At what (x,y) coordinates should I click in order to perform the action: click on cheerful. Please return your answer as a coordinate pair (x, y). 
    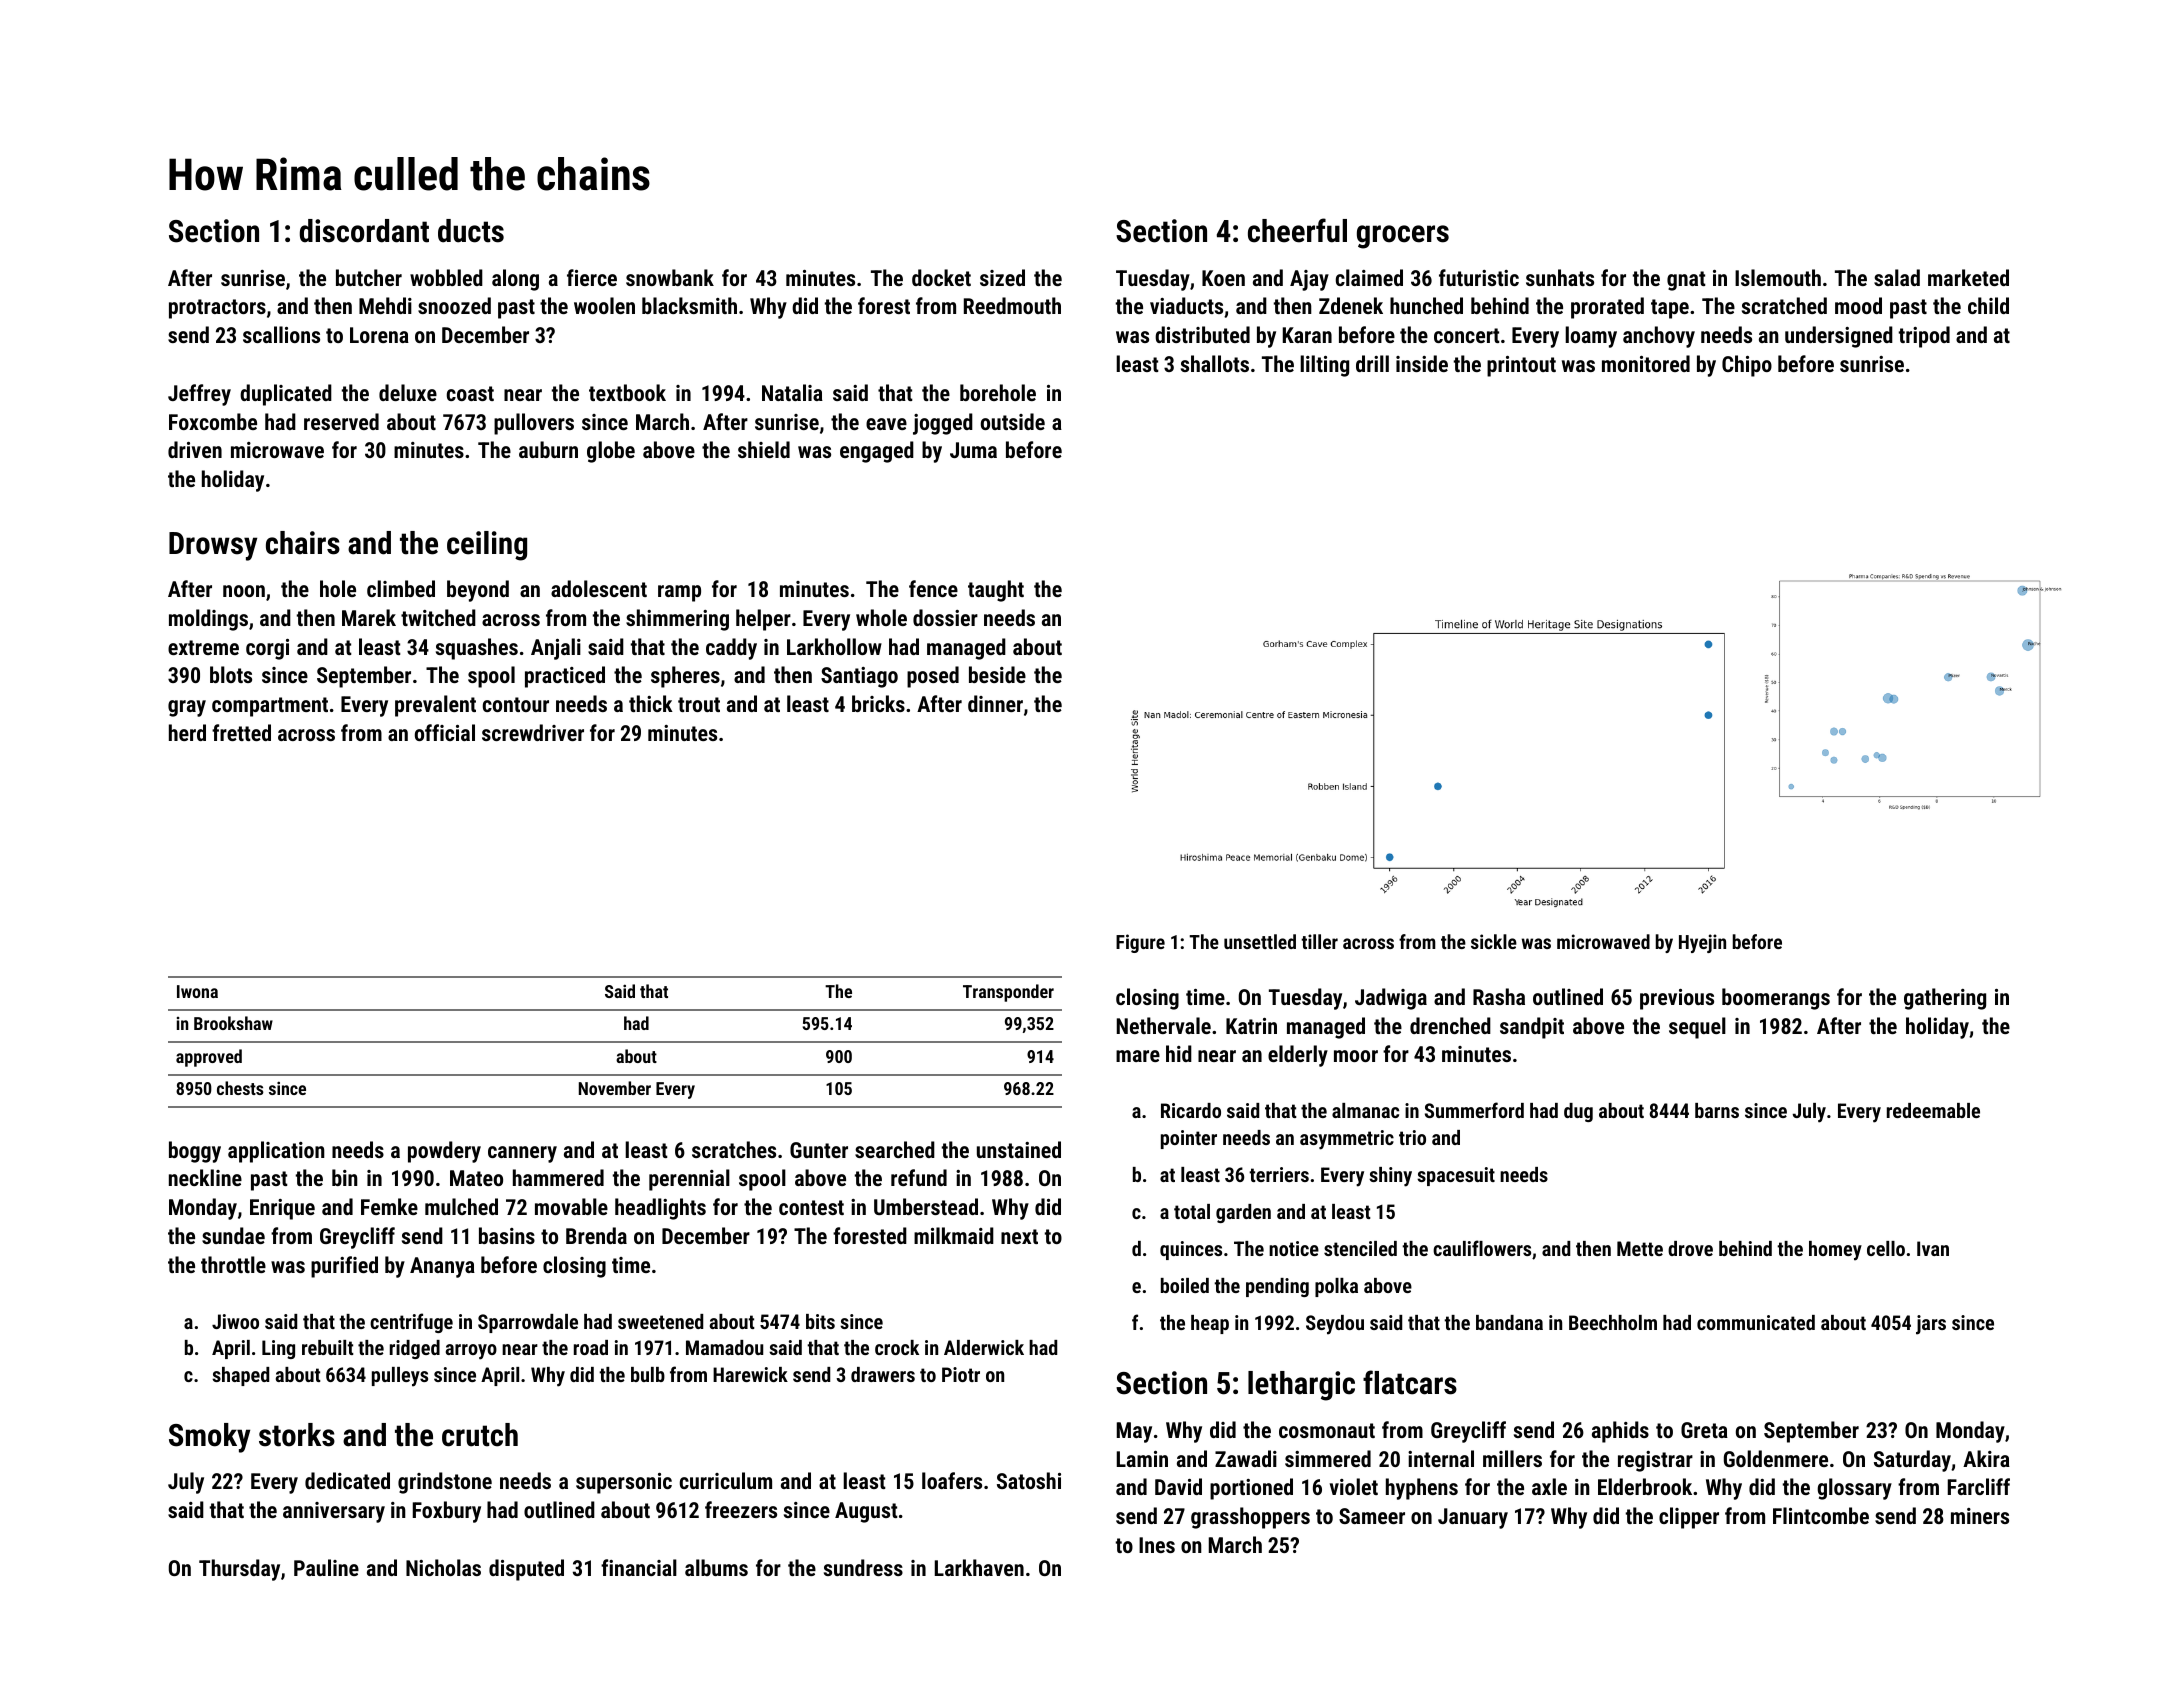
    Looking at the image, I should click on (1297, 230).
